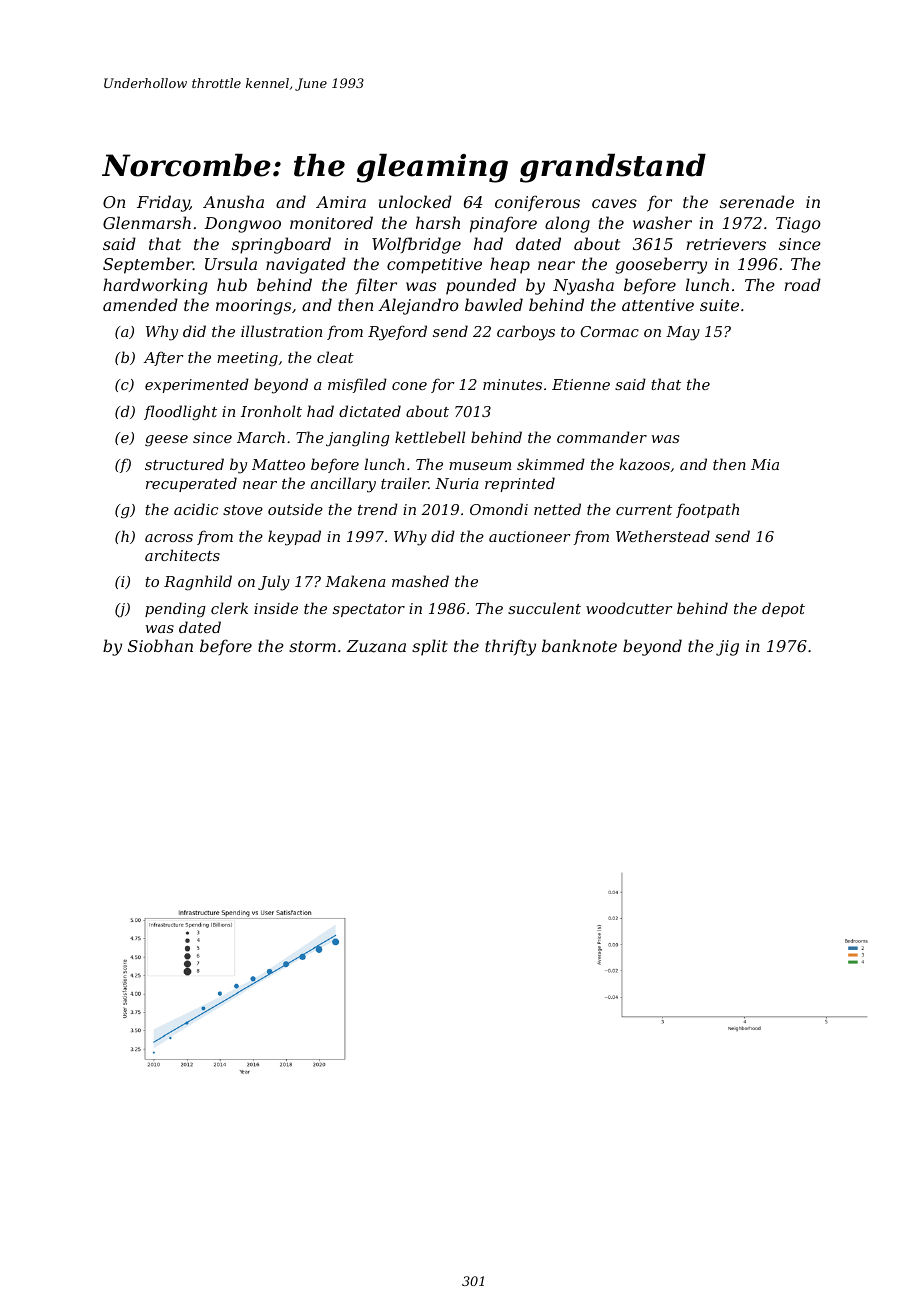 This image has width=924, height=1314. What do you see at coordinates (160, 645) in the image?
I see `Siobhan` at bounding box center [160, 645].
